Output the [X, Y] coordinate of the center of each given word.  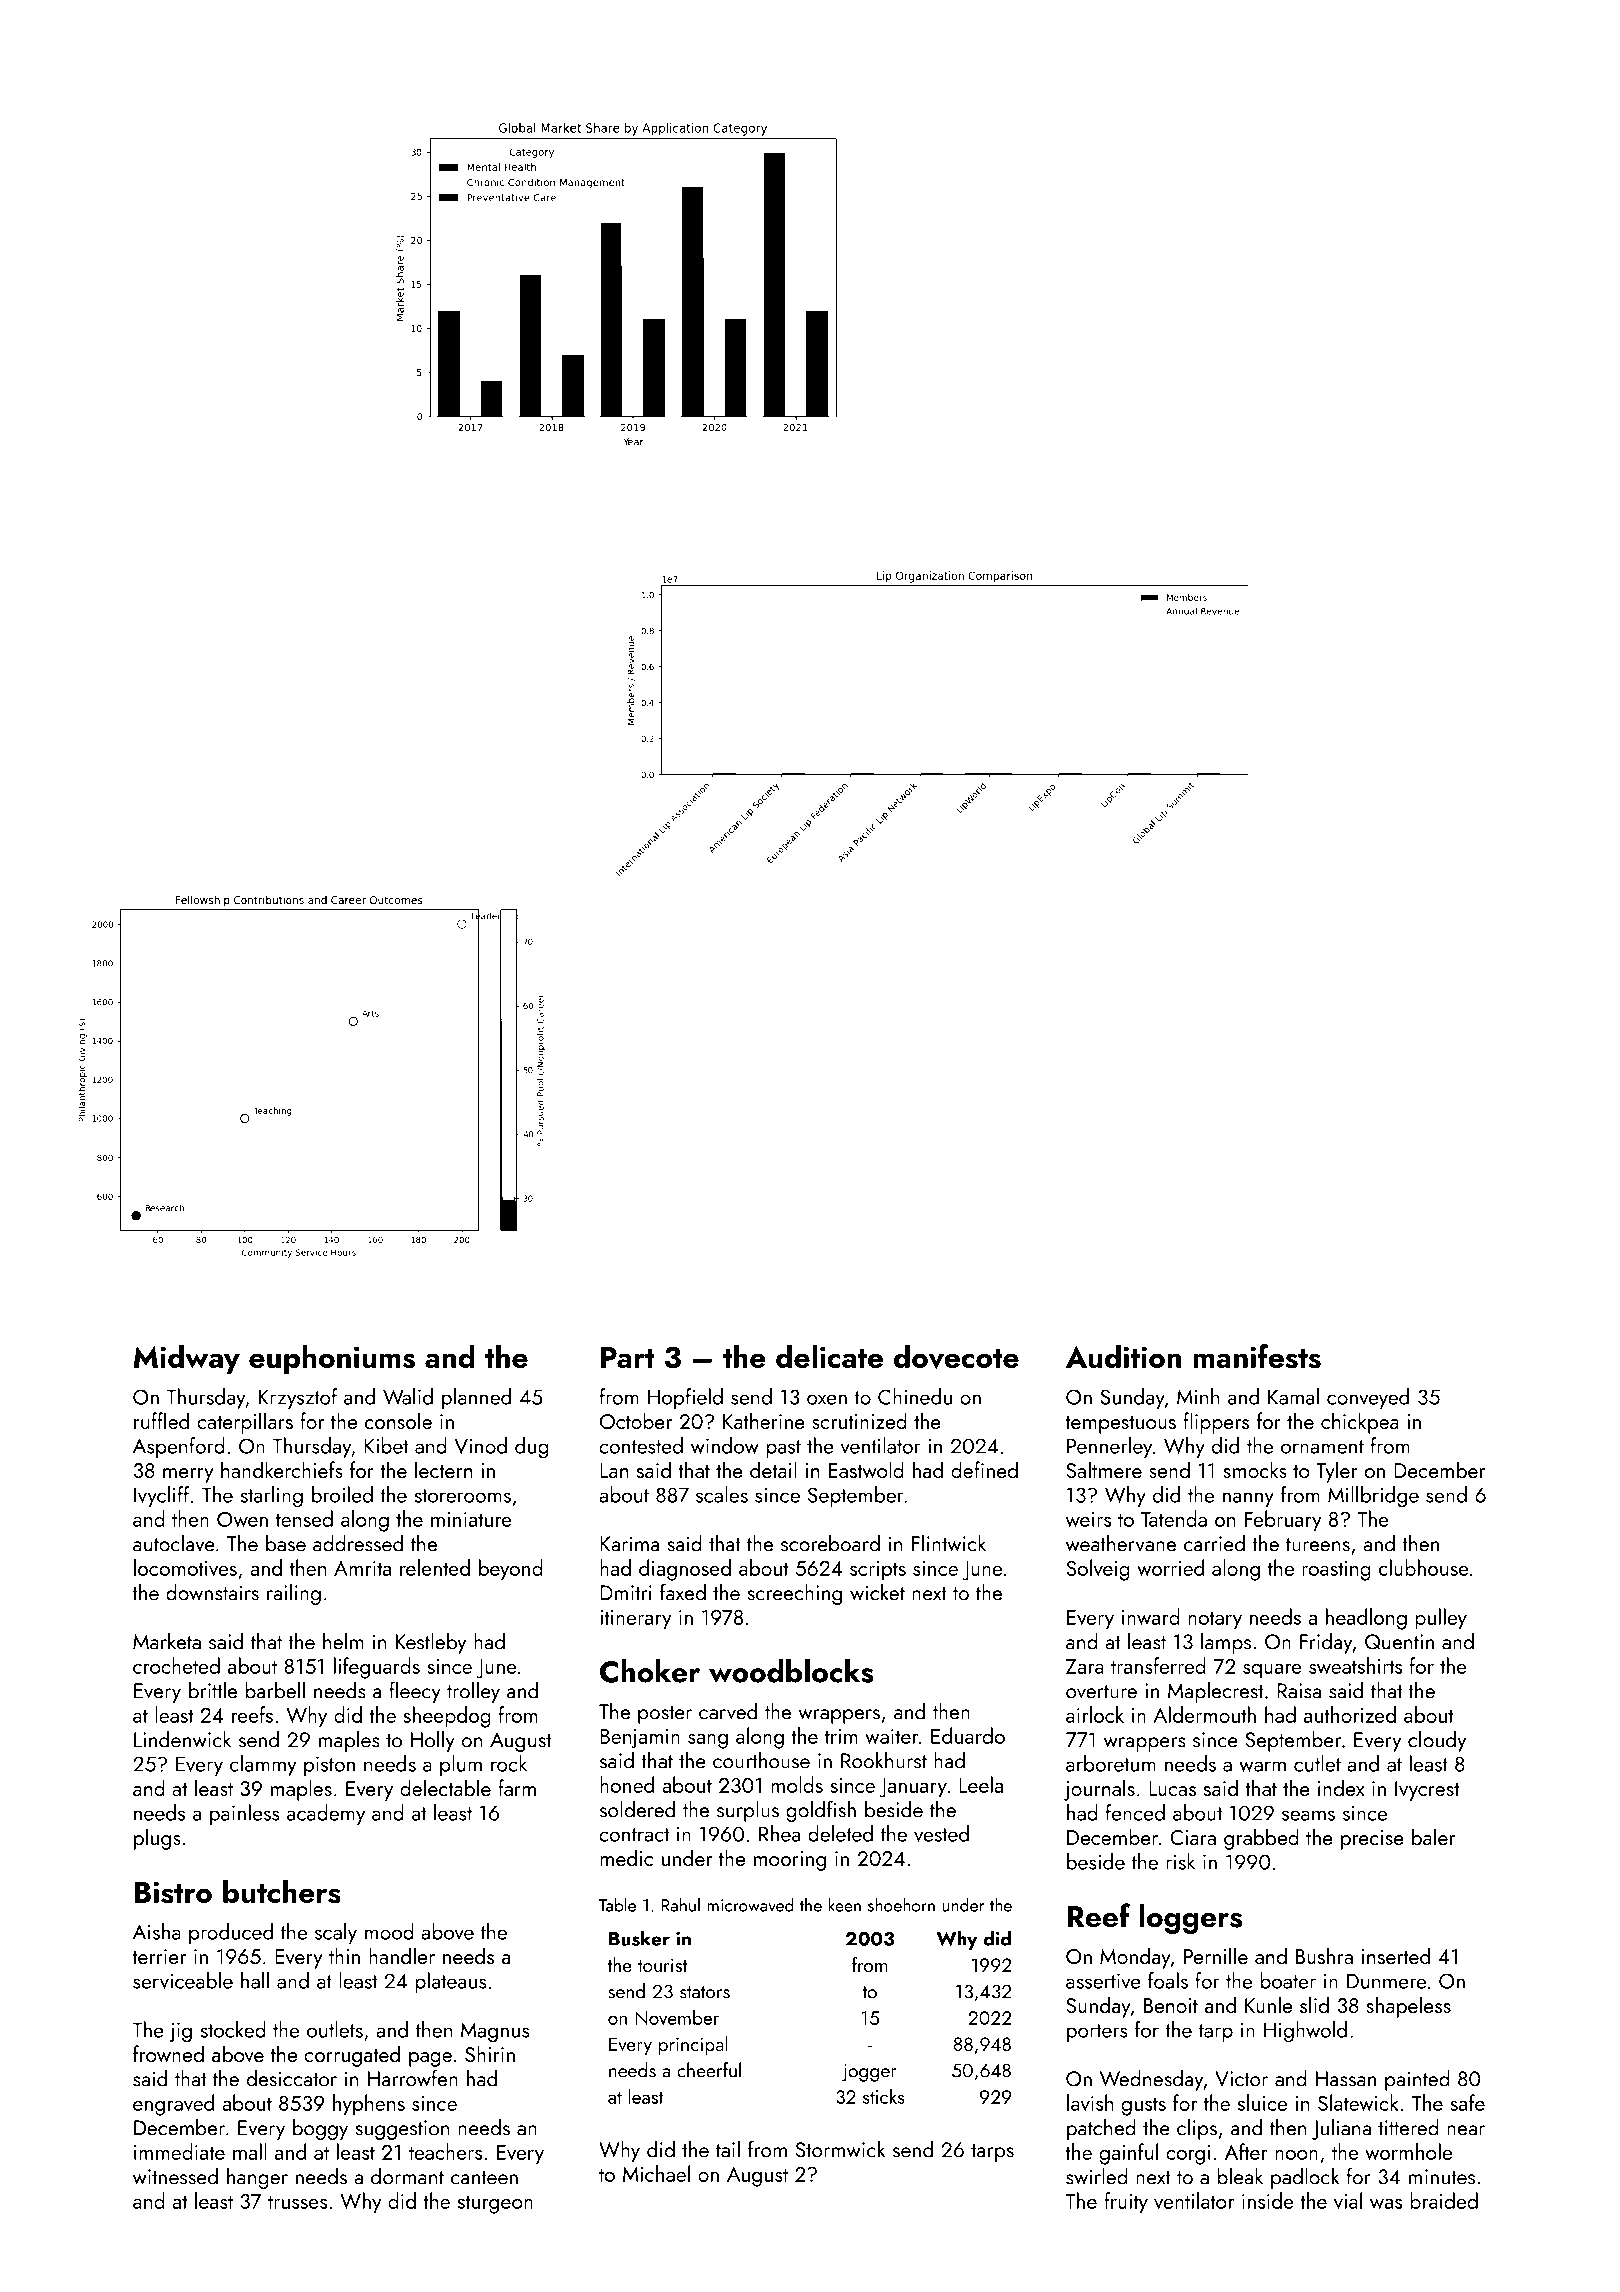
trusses [297, 2202]
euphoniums [332, 1359]
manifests [1257, 1356]
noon [1296, 2155]
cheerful [709, 2070]
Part [628, 1357]
